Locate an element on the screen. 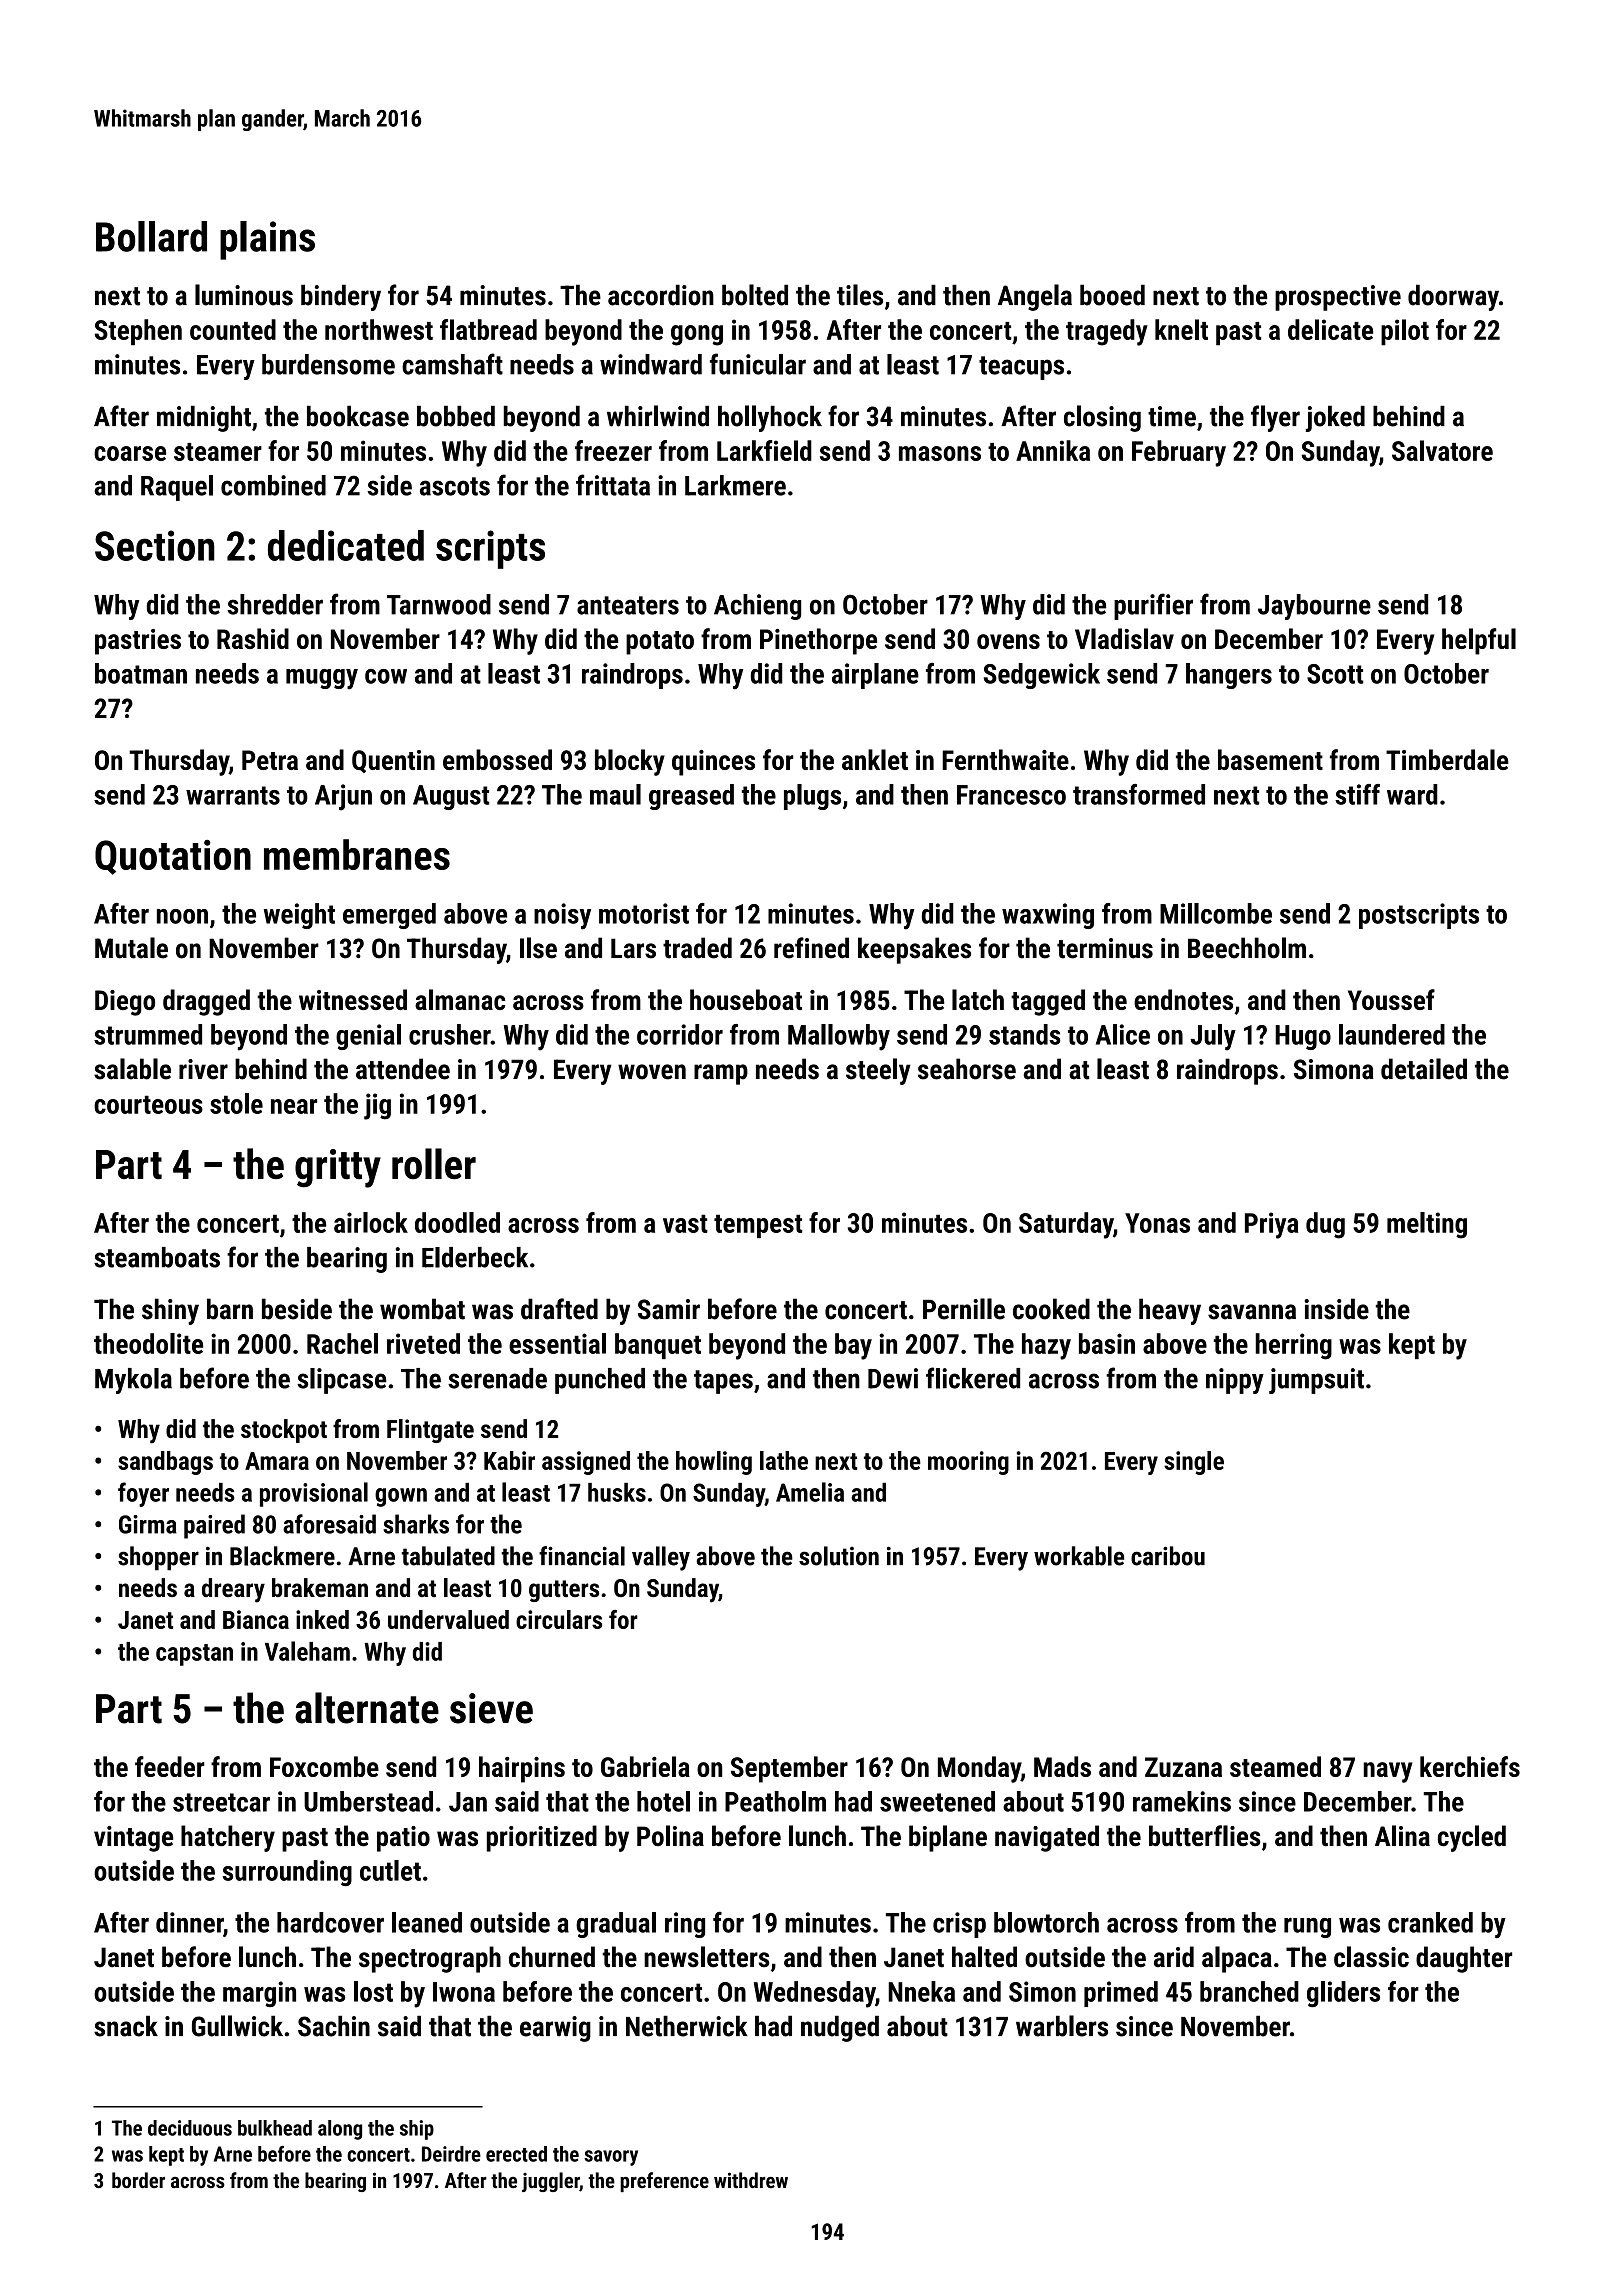 Image resolution: width=1620 pixels, height=2292 pixels. prospective is located at coordinates (1338, 298).
